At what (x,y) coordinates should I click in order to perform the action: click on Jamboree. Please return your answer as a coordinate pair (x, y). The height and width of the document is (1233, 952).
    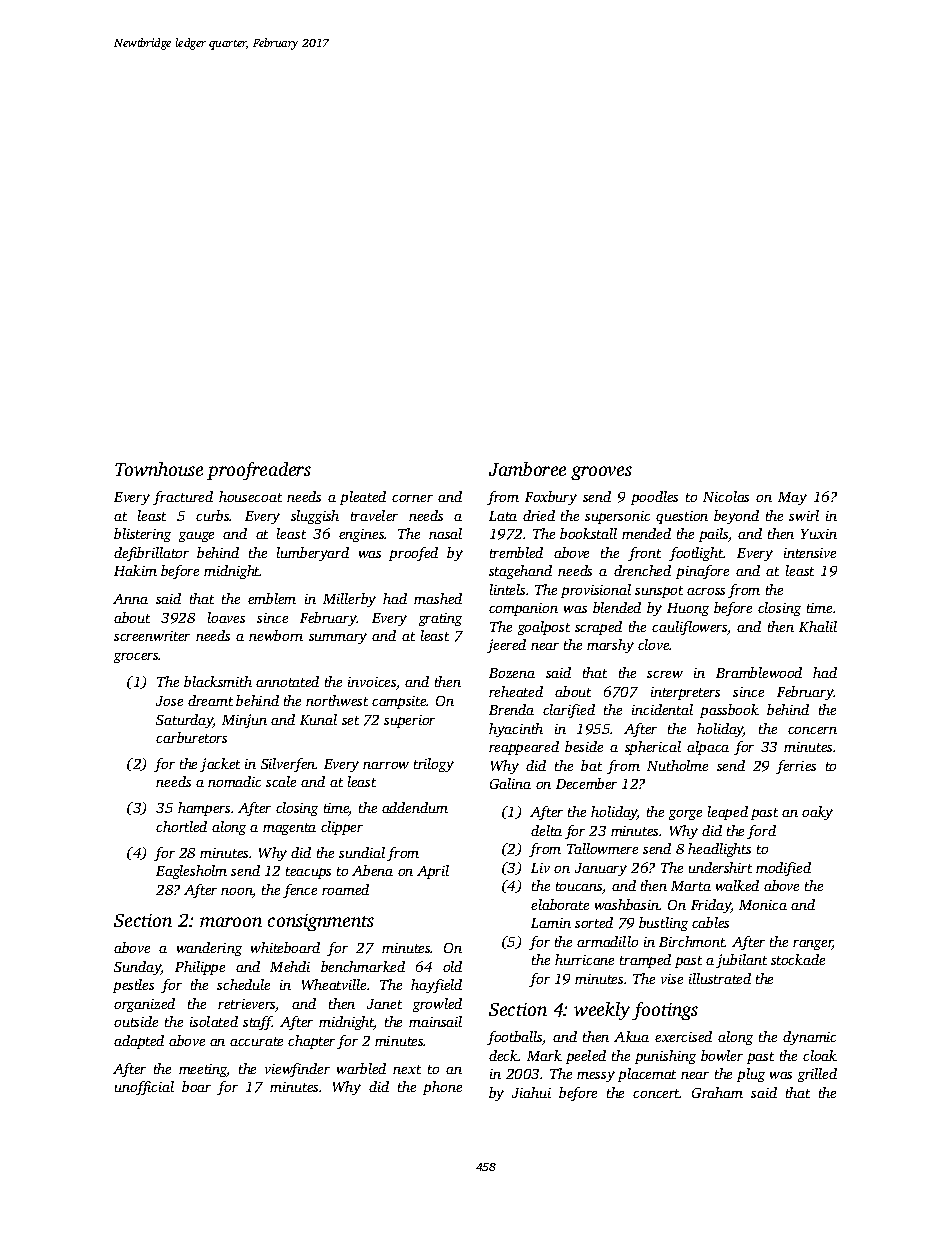
    Looking at the image, I should click on (527, 469).
